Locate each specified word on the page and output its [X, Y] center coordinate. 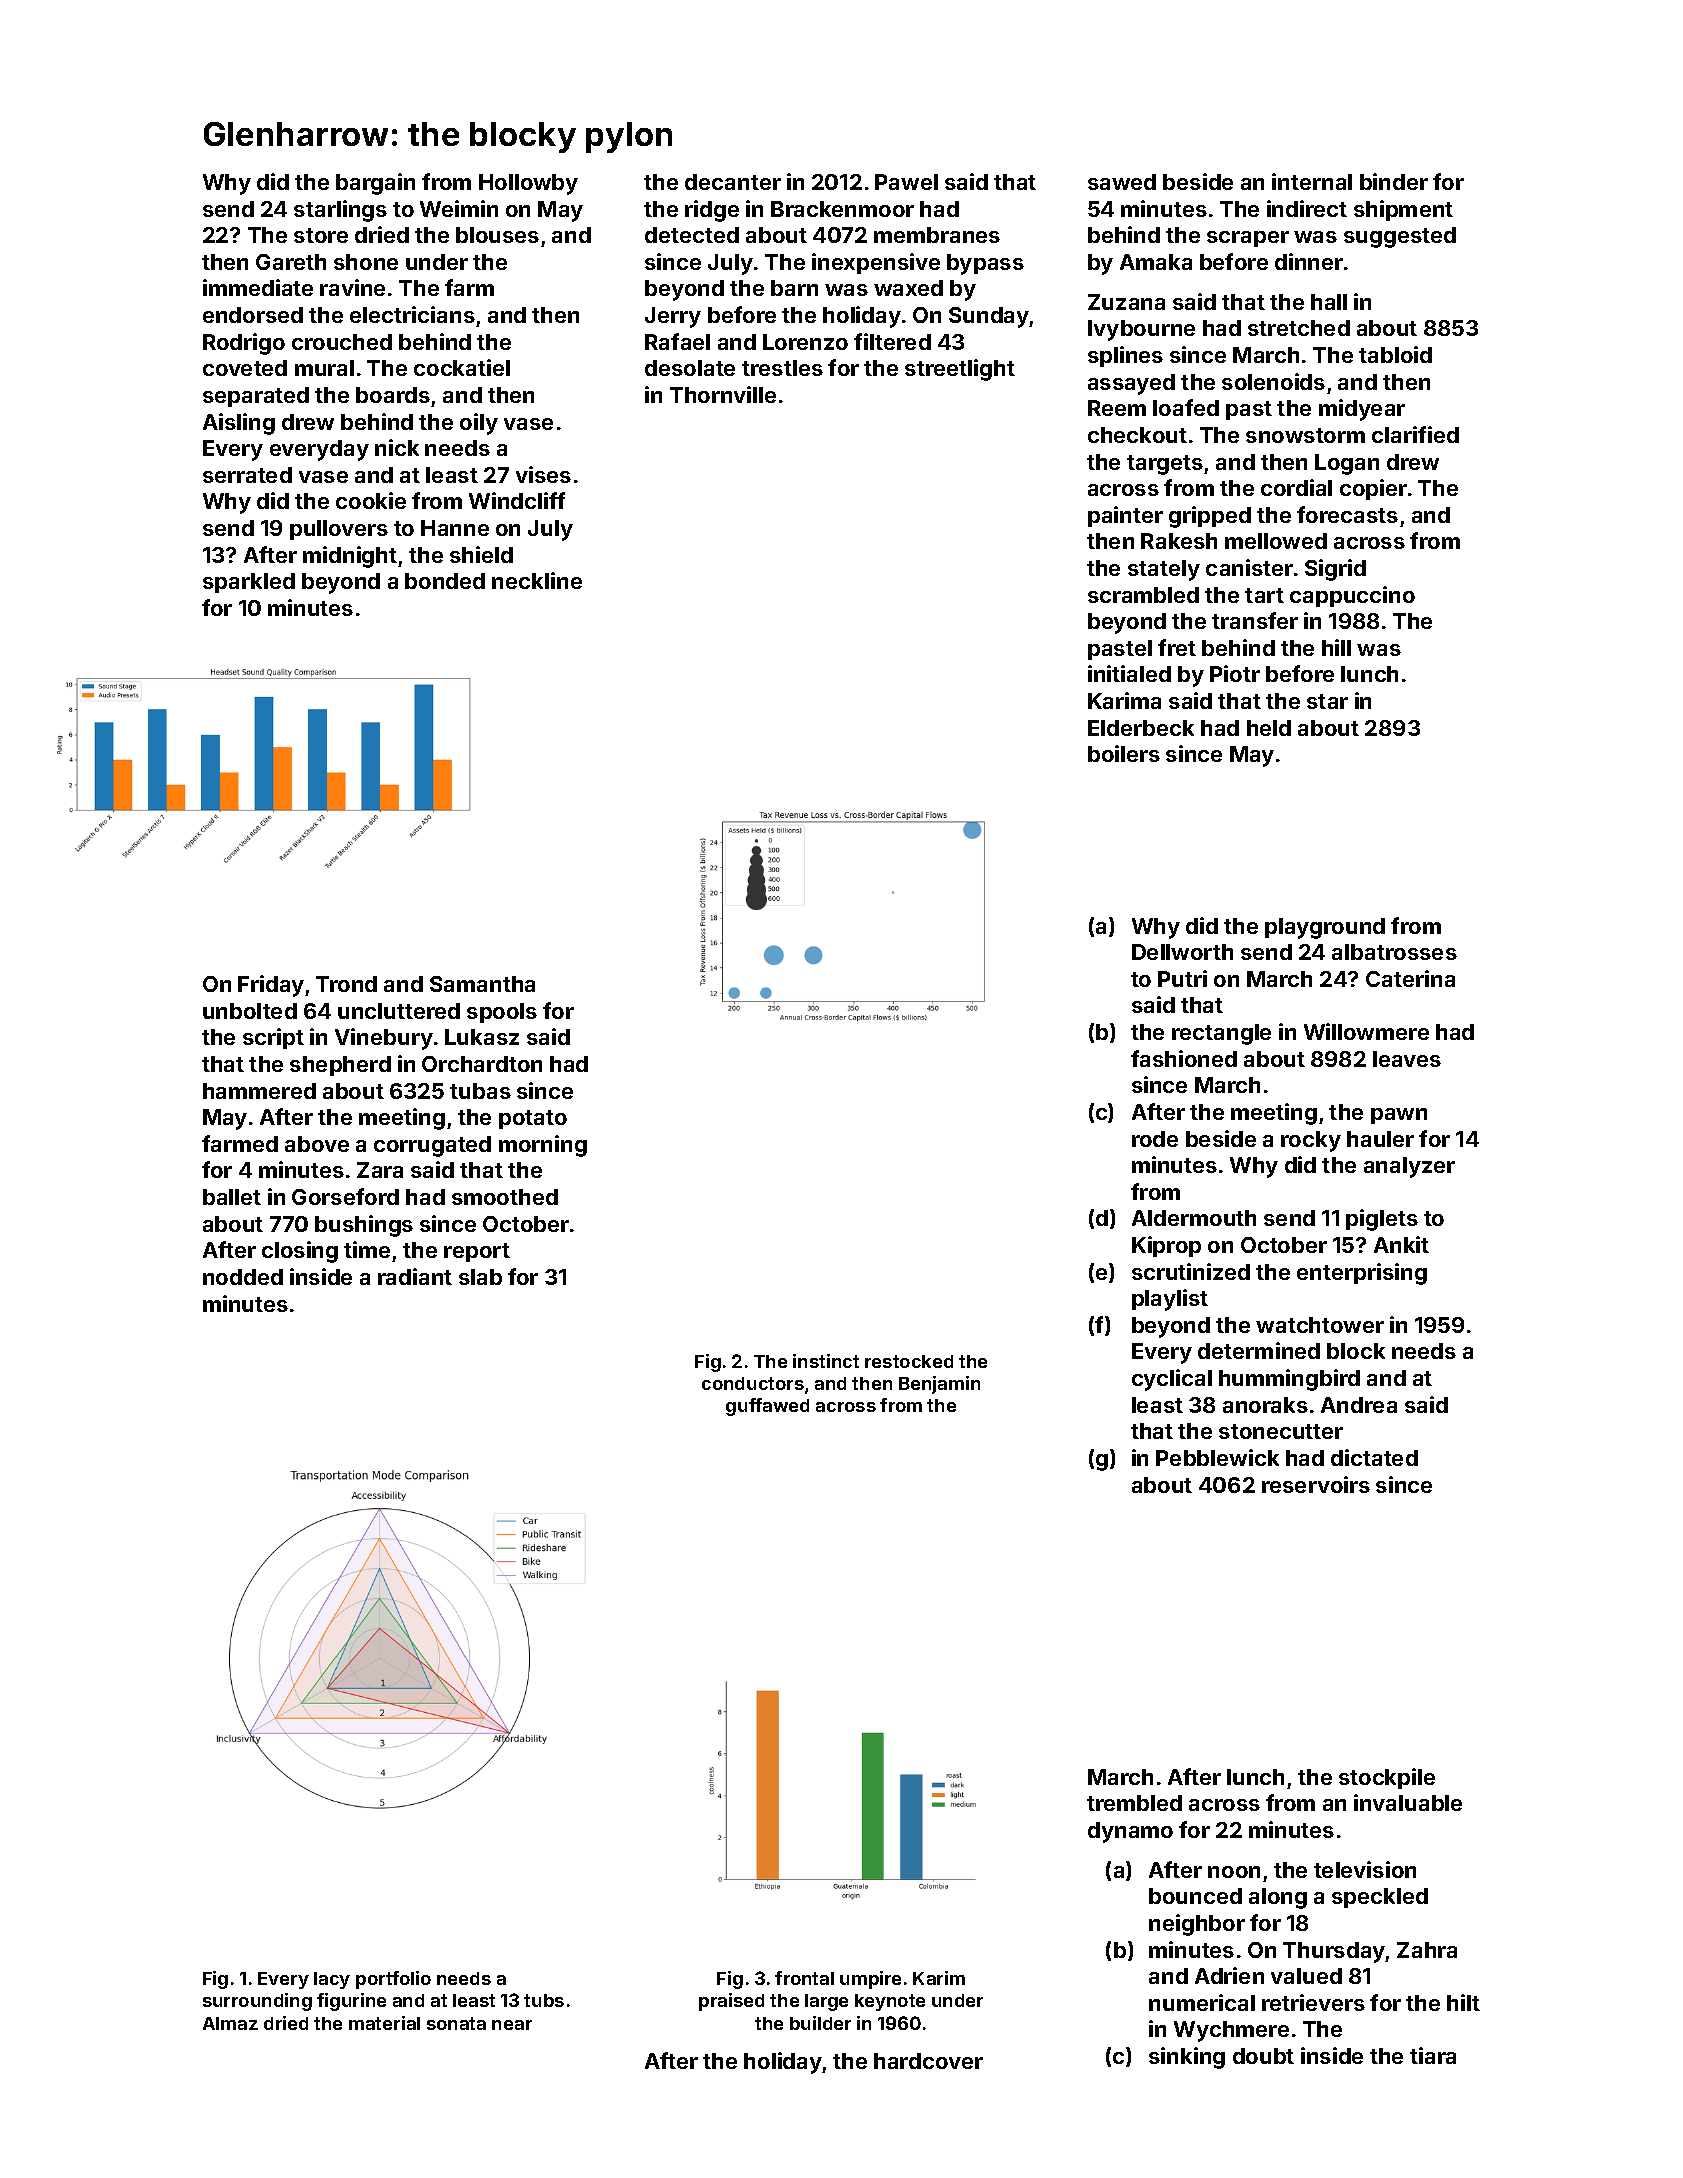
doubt [1263, 2056]
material [384, 2023]
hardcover [928, 2061]
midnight [350, 557]
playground [1325, 928]
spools [502, 1013]
